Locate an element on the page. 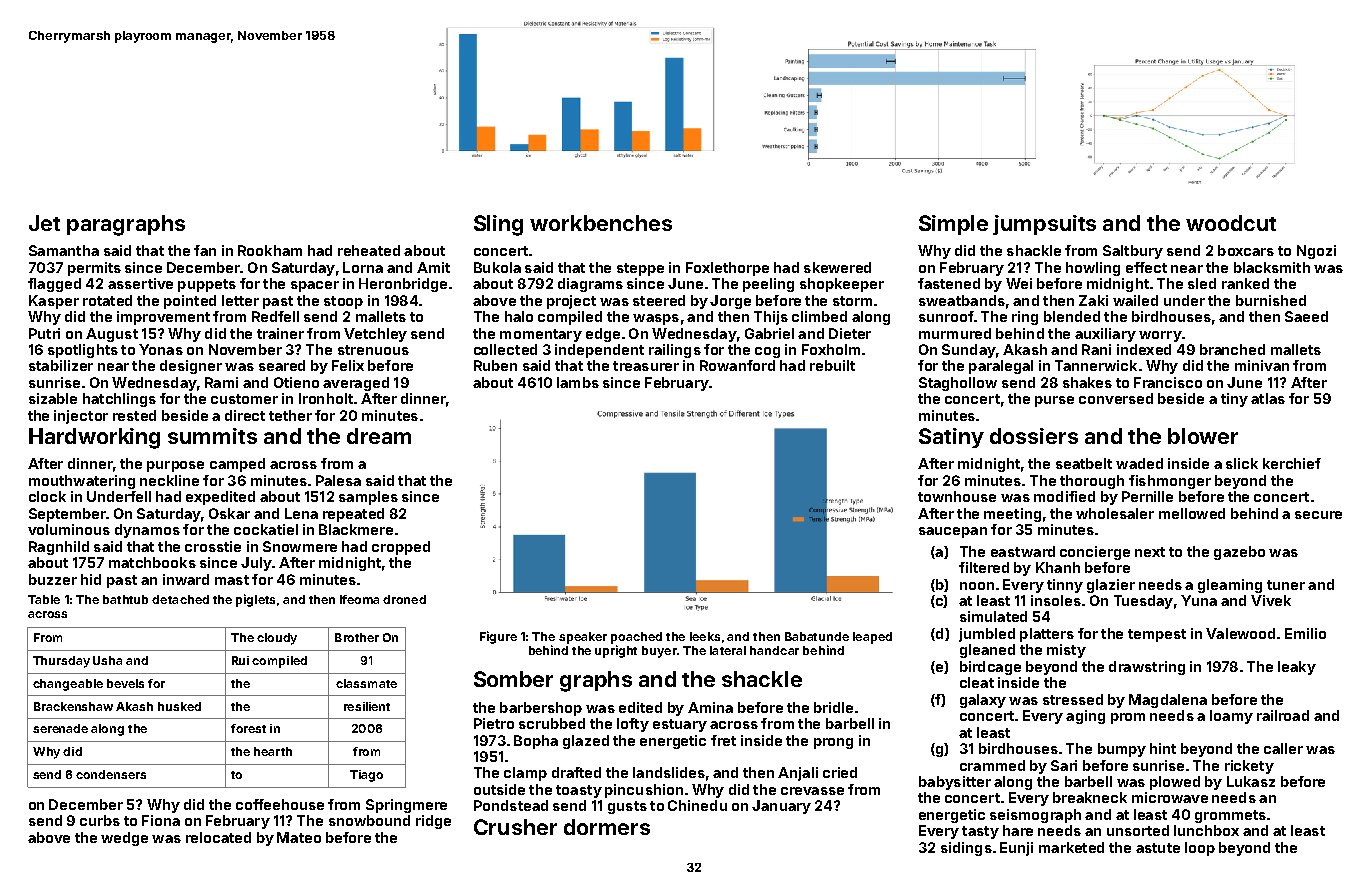 Image resolution: width=1372 pixels, height=887 pixels. loop is located at coordinates (1200, 849).
